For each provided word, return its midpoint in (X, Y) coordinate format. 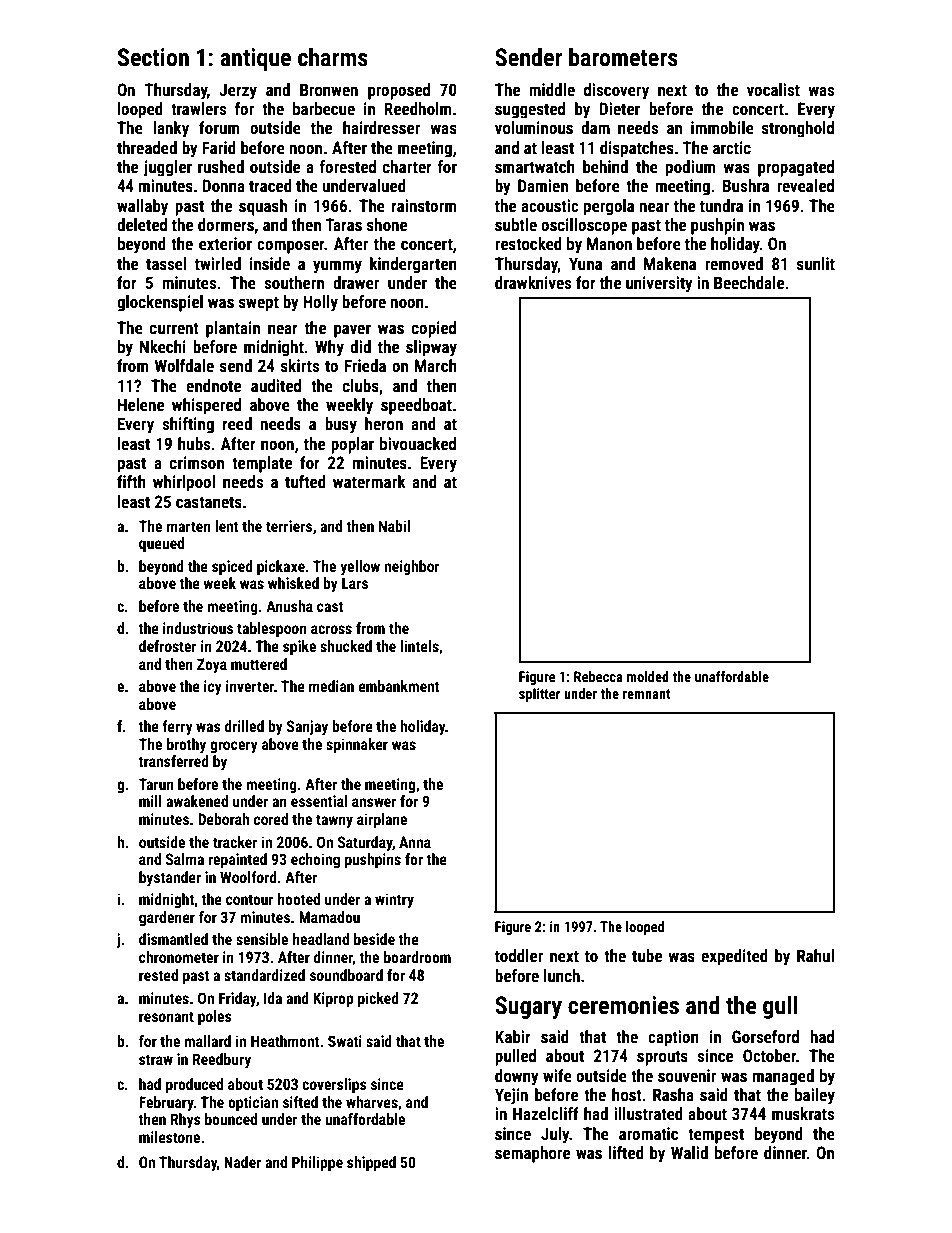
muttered (259, 664)
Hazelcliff (546, 1113)
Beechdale (749, 282)
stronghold (798, 129)
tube (647, 955)
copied (434, 329)
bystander (170, 878)
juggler (167, 168)
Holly (320, 303)
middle (552, 89)
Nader (242, 1162)
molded (648, 676)
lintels (420, 646)
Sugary (528, 1007)
